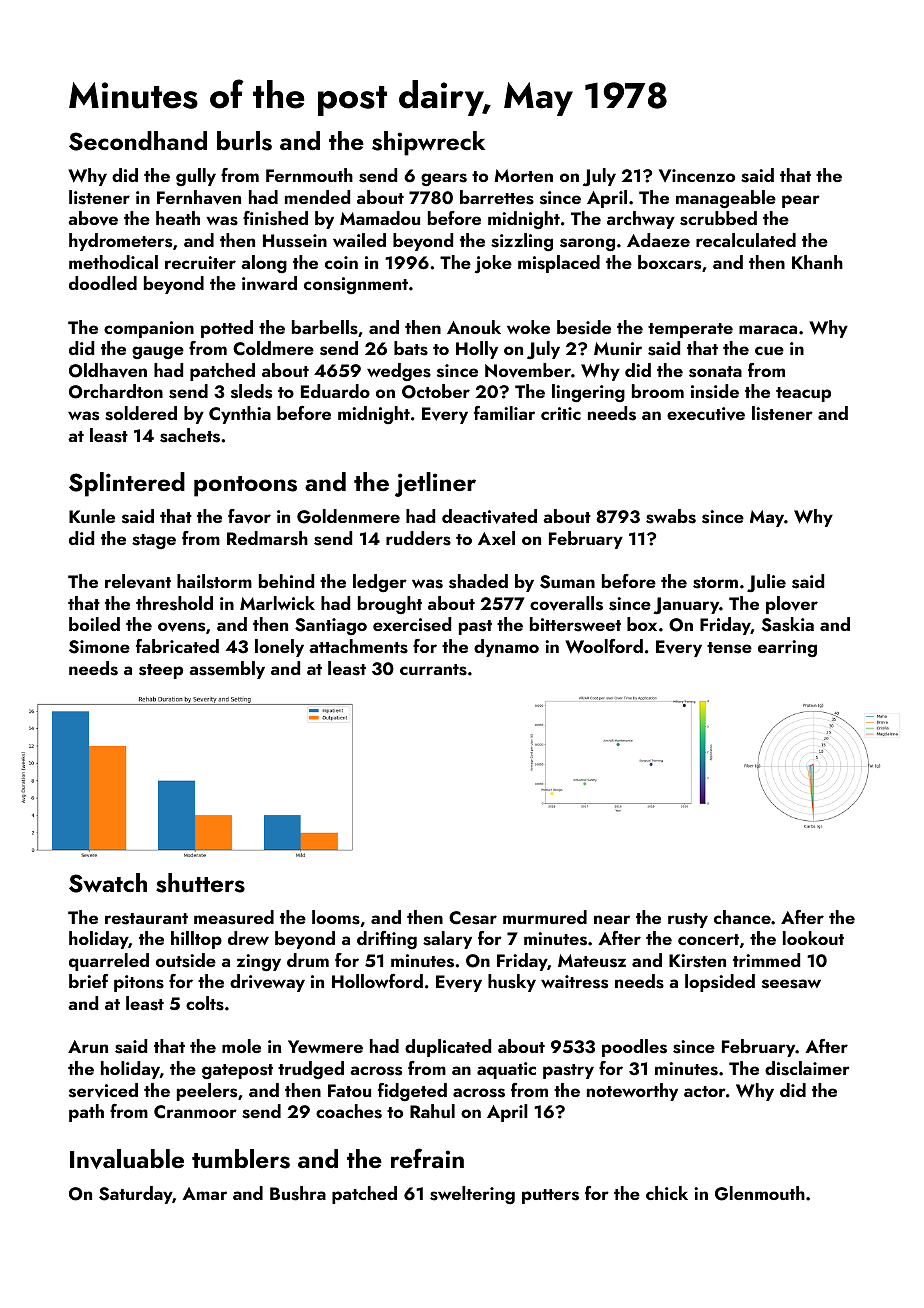  What do you see at coordinates (768, 329) in the page?
I see `maraca` at bounding box center [768, 329].
